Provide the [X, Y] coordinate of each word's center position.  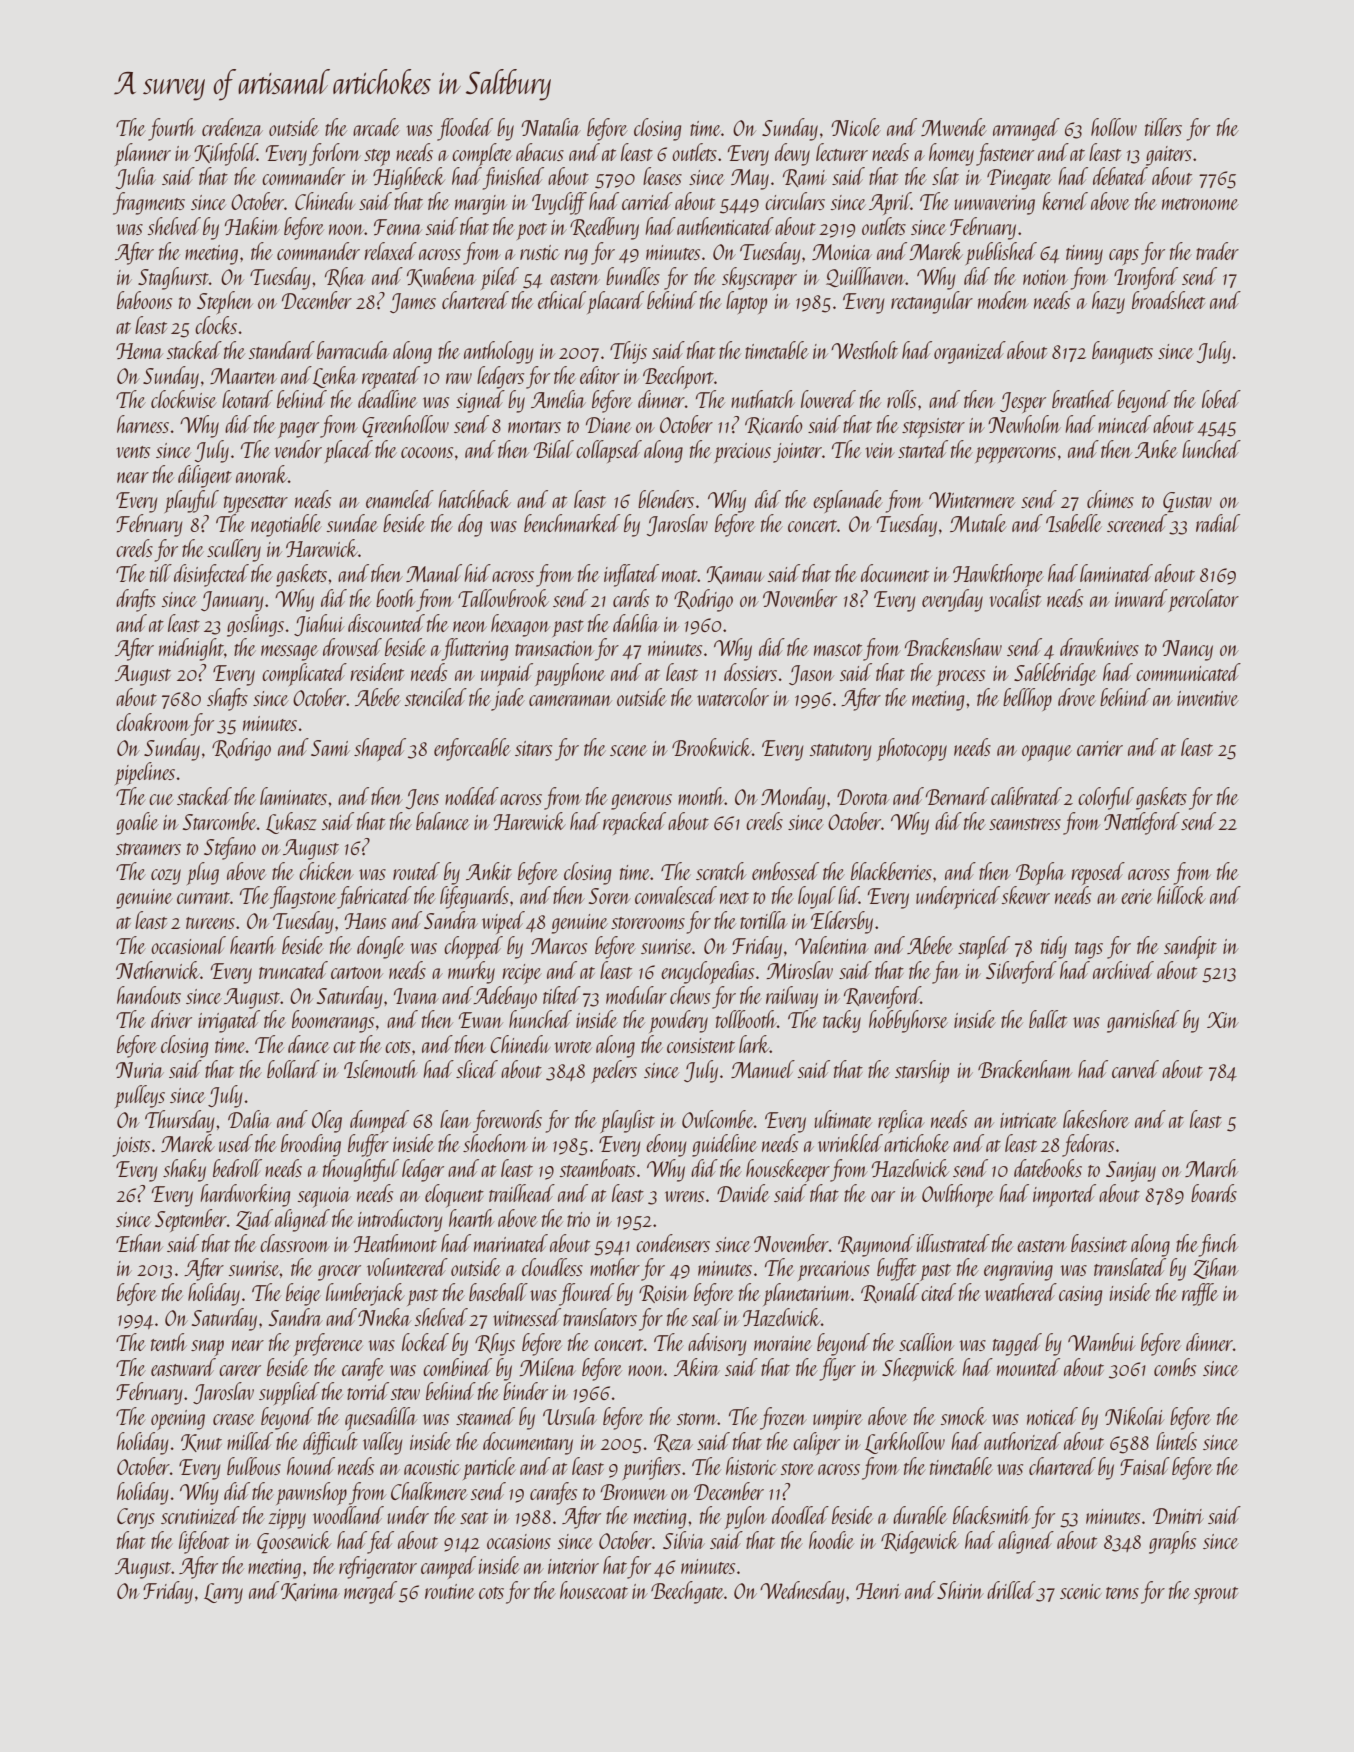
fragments [149, 203]
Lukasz [291, 823]
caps [1124, 257]
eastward [183, 1367]
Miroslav [799, 970]
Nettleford [1142, 823]
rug [576, 257]
